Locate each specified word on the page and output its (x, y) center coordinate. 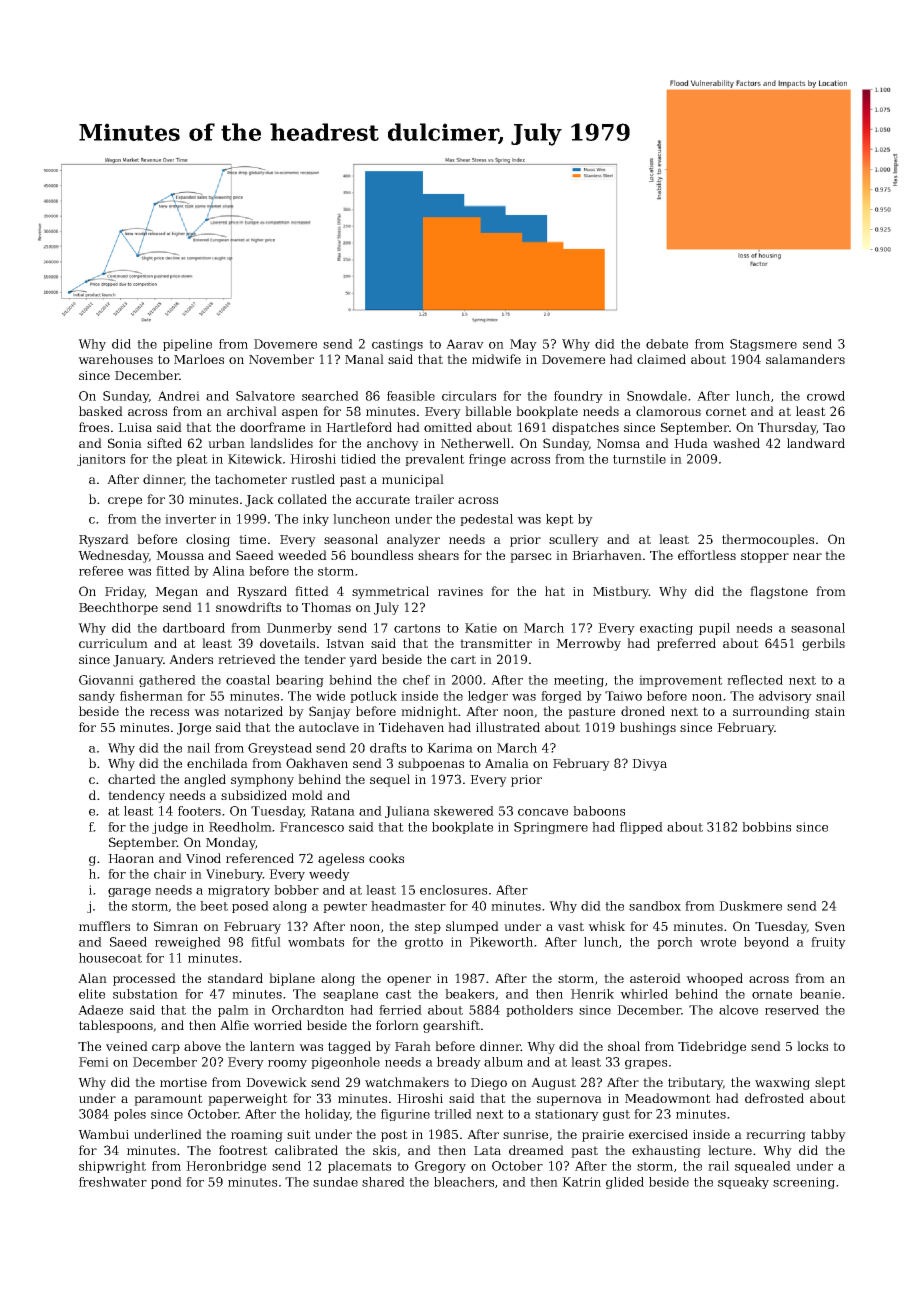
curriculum (113, 643)
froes (94, 427)
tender (325, 659)
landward (816, 443)
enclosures (453, 890)
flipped (641, 828)
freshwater (113, 1182)
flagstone (779, 592)
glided (625, 1183)
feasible (411, 396)
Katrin (581, 1182)
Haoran (131, 858)
